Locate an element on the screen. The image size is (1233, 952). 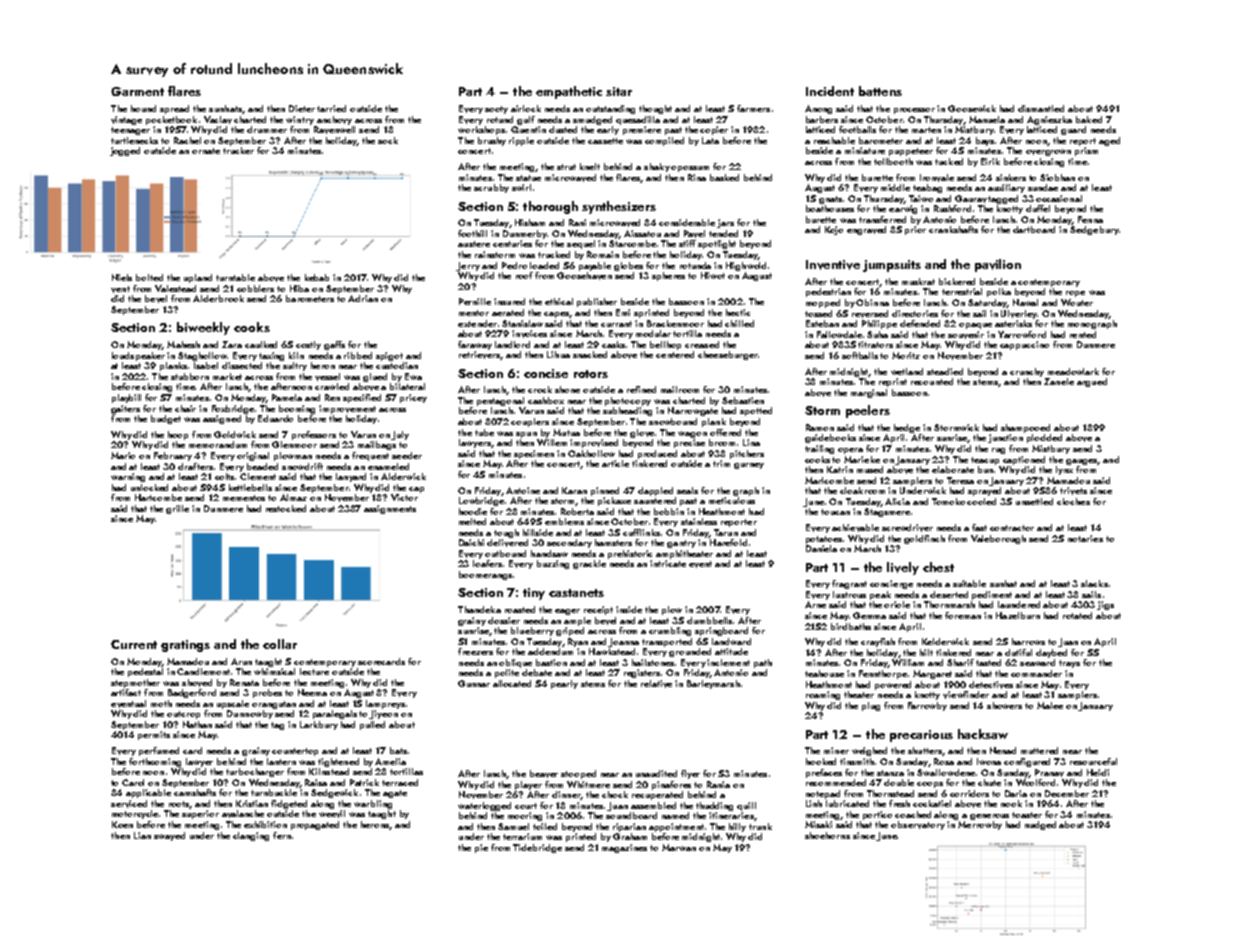
Garment is located at coordinates (137, 91).
